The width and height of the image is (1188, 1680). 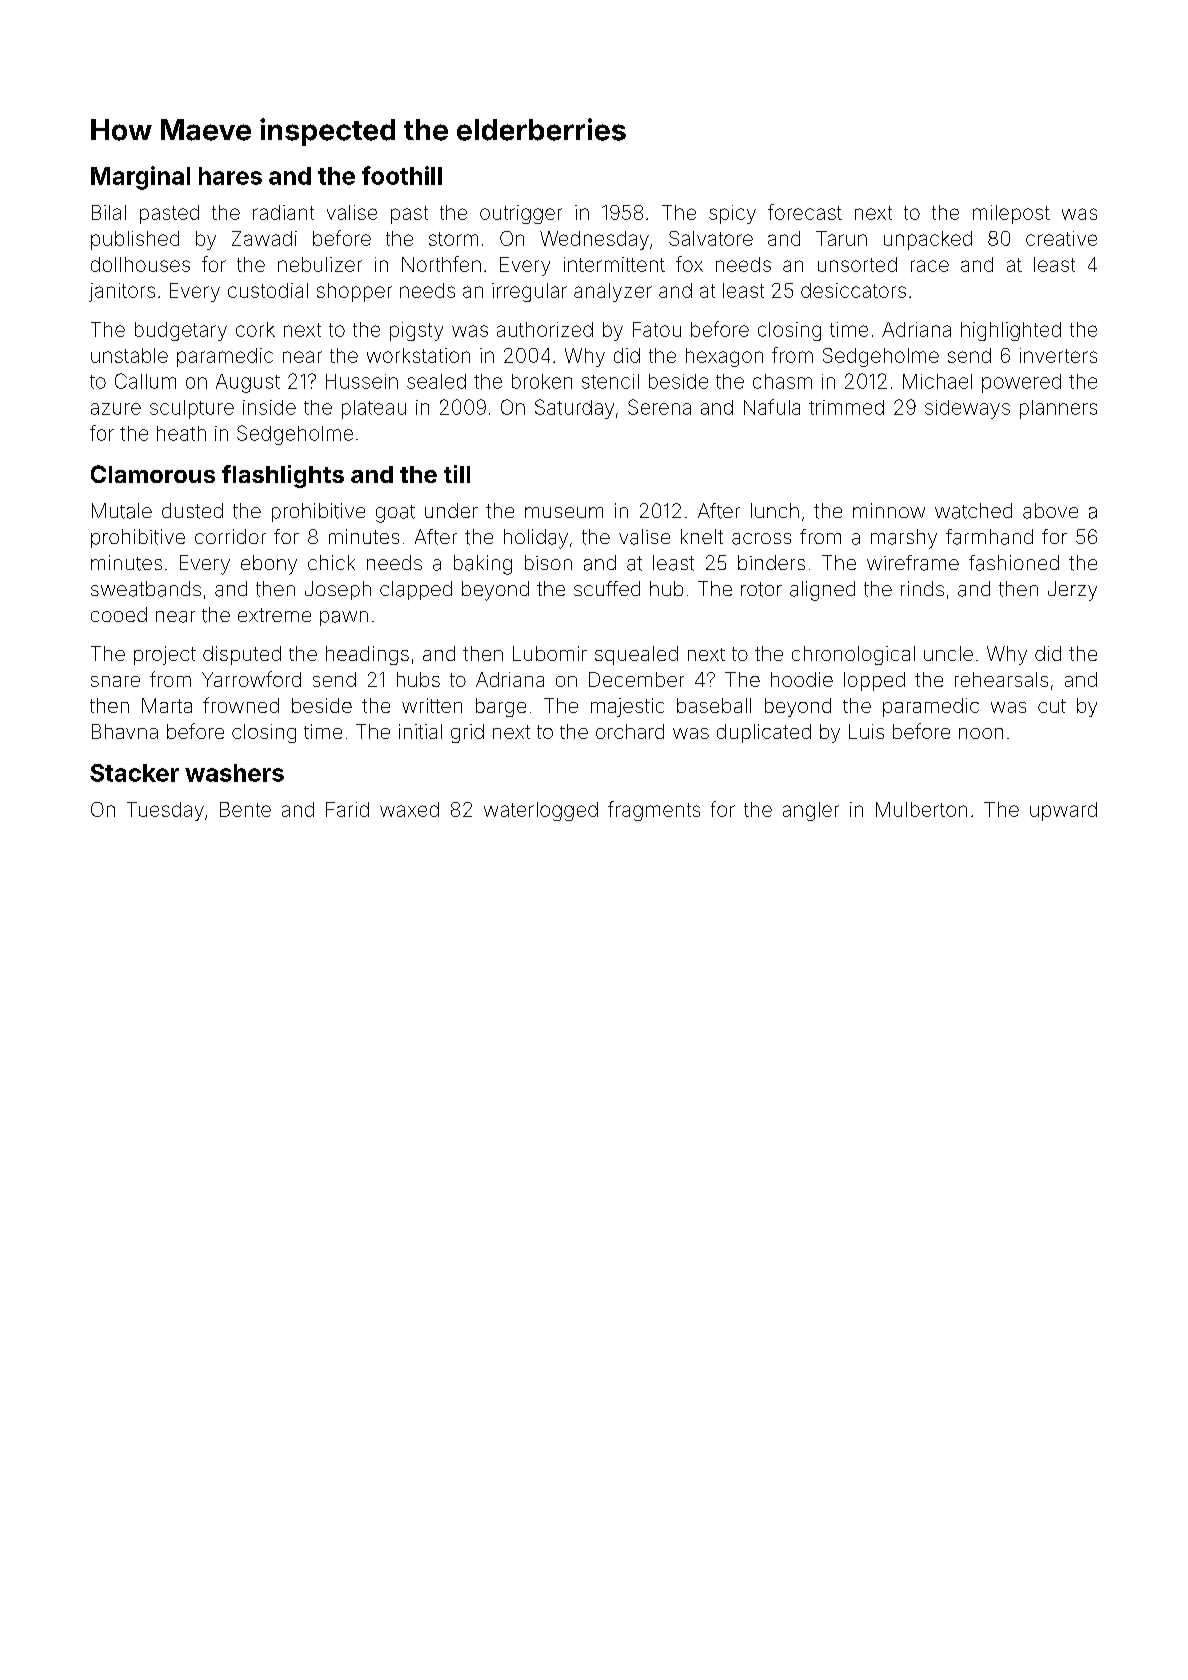 I want to click on Marginal, so click(x=140, y=178).
